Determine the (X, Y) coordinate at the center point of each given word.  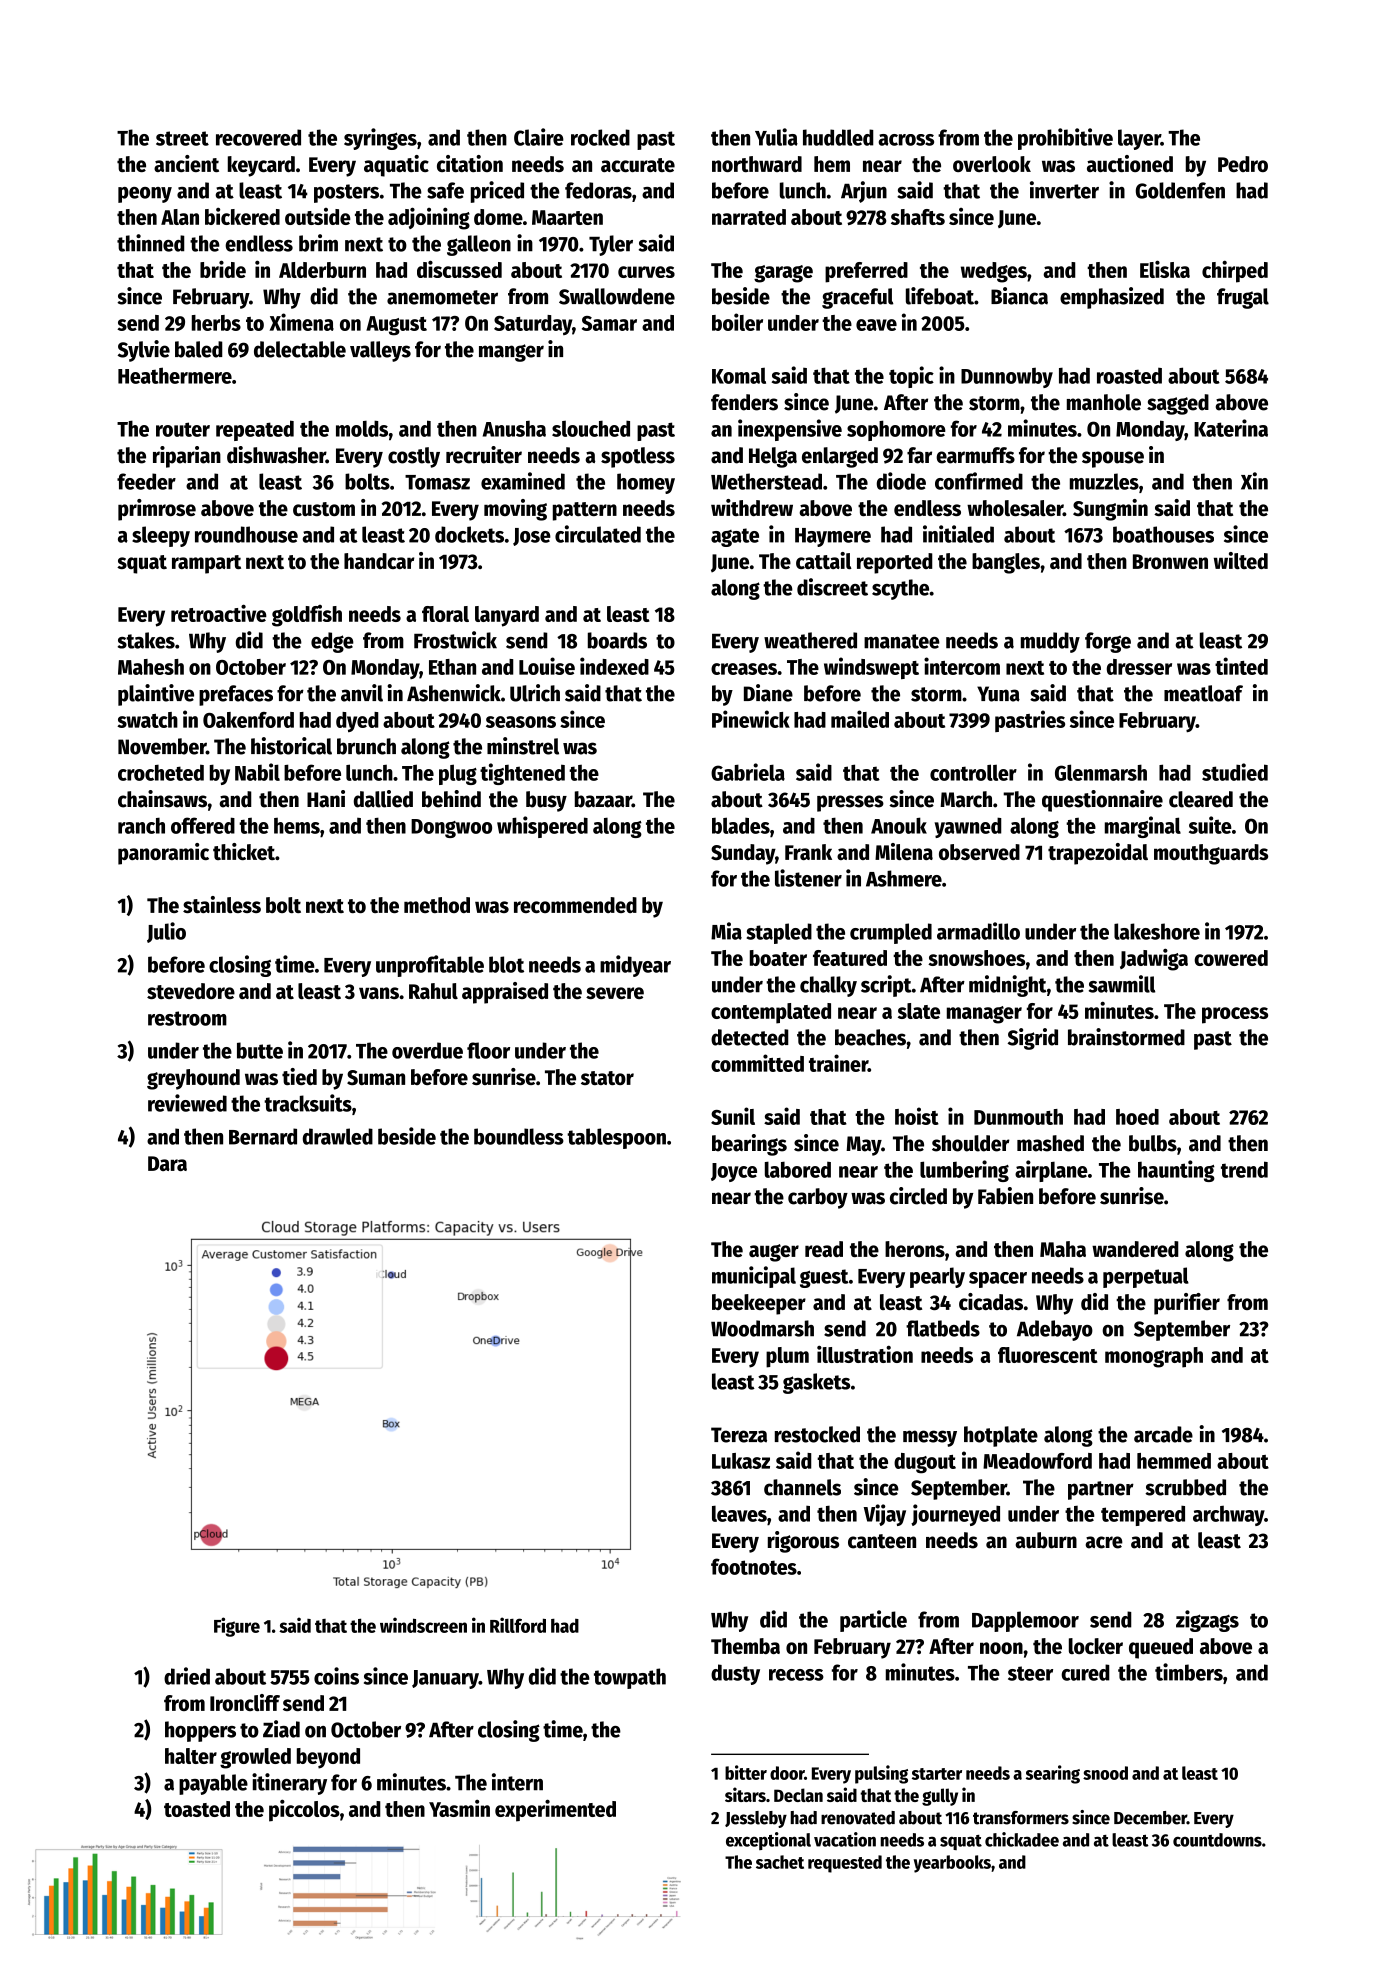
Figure (237, 1627)
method (437, 905)
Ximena (302, 322)
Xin (1254, 481)
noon (1001, 1648)
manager (984, 1015)
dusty (735, 1674)
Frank (808, 852)
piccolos (304, 1810)
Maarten (567, 217)
